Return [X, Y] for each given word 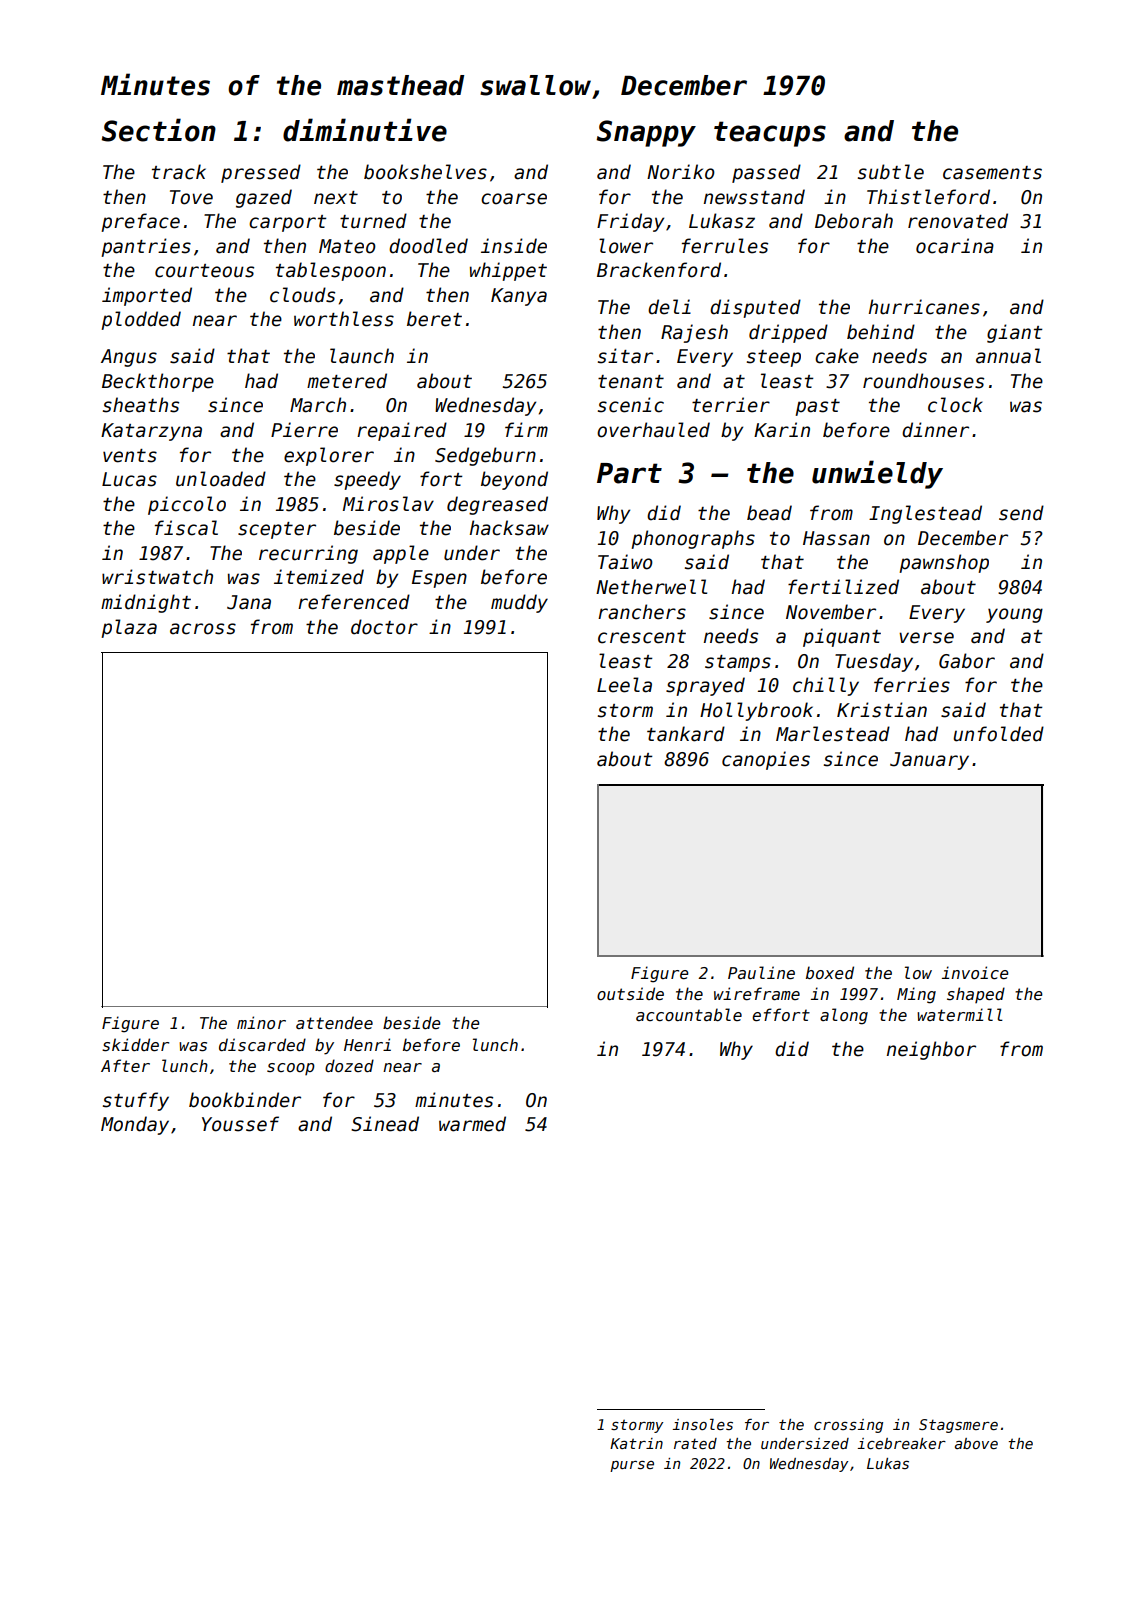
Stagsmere [958, 1426]
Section [158, 130]
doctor [384, 627]
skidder [135, 1045]
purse [632, 1466]
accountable [689, 1014]
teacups [770, 134]
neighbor [931, 1050]
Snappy [646, 133]
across [203, 629]
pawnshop [944, 563]
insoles [703, 1424]
